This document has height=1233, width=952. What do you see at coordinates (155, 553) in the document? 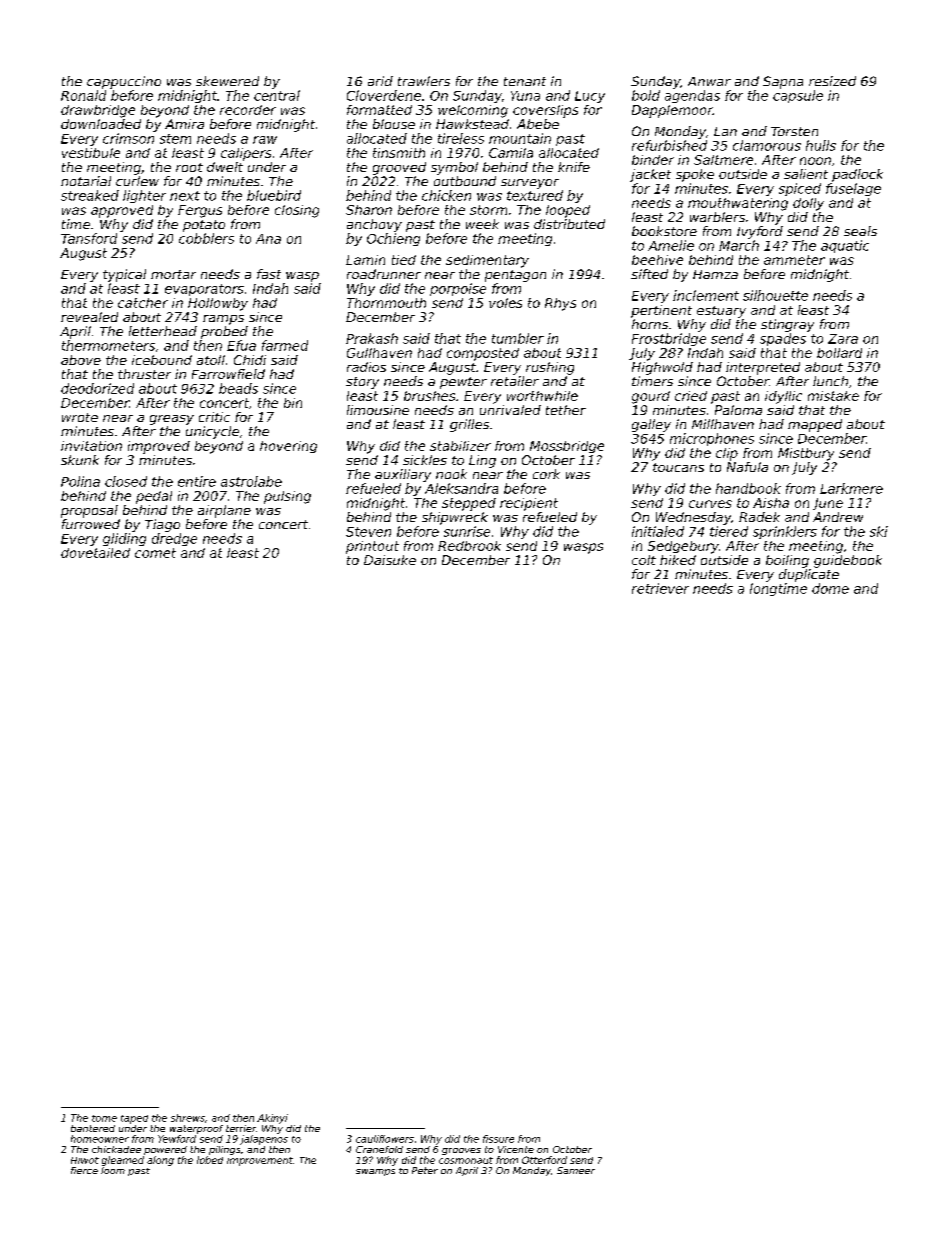
I see `comet` at bounding box center [155, 553].
